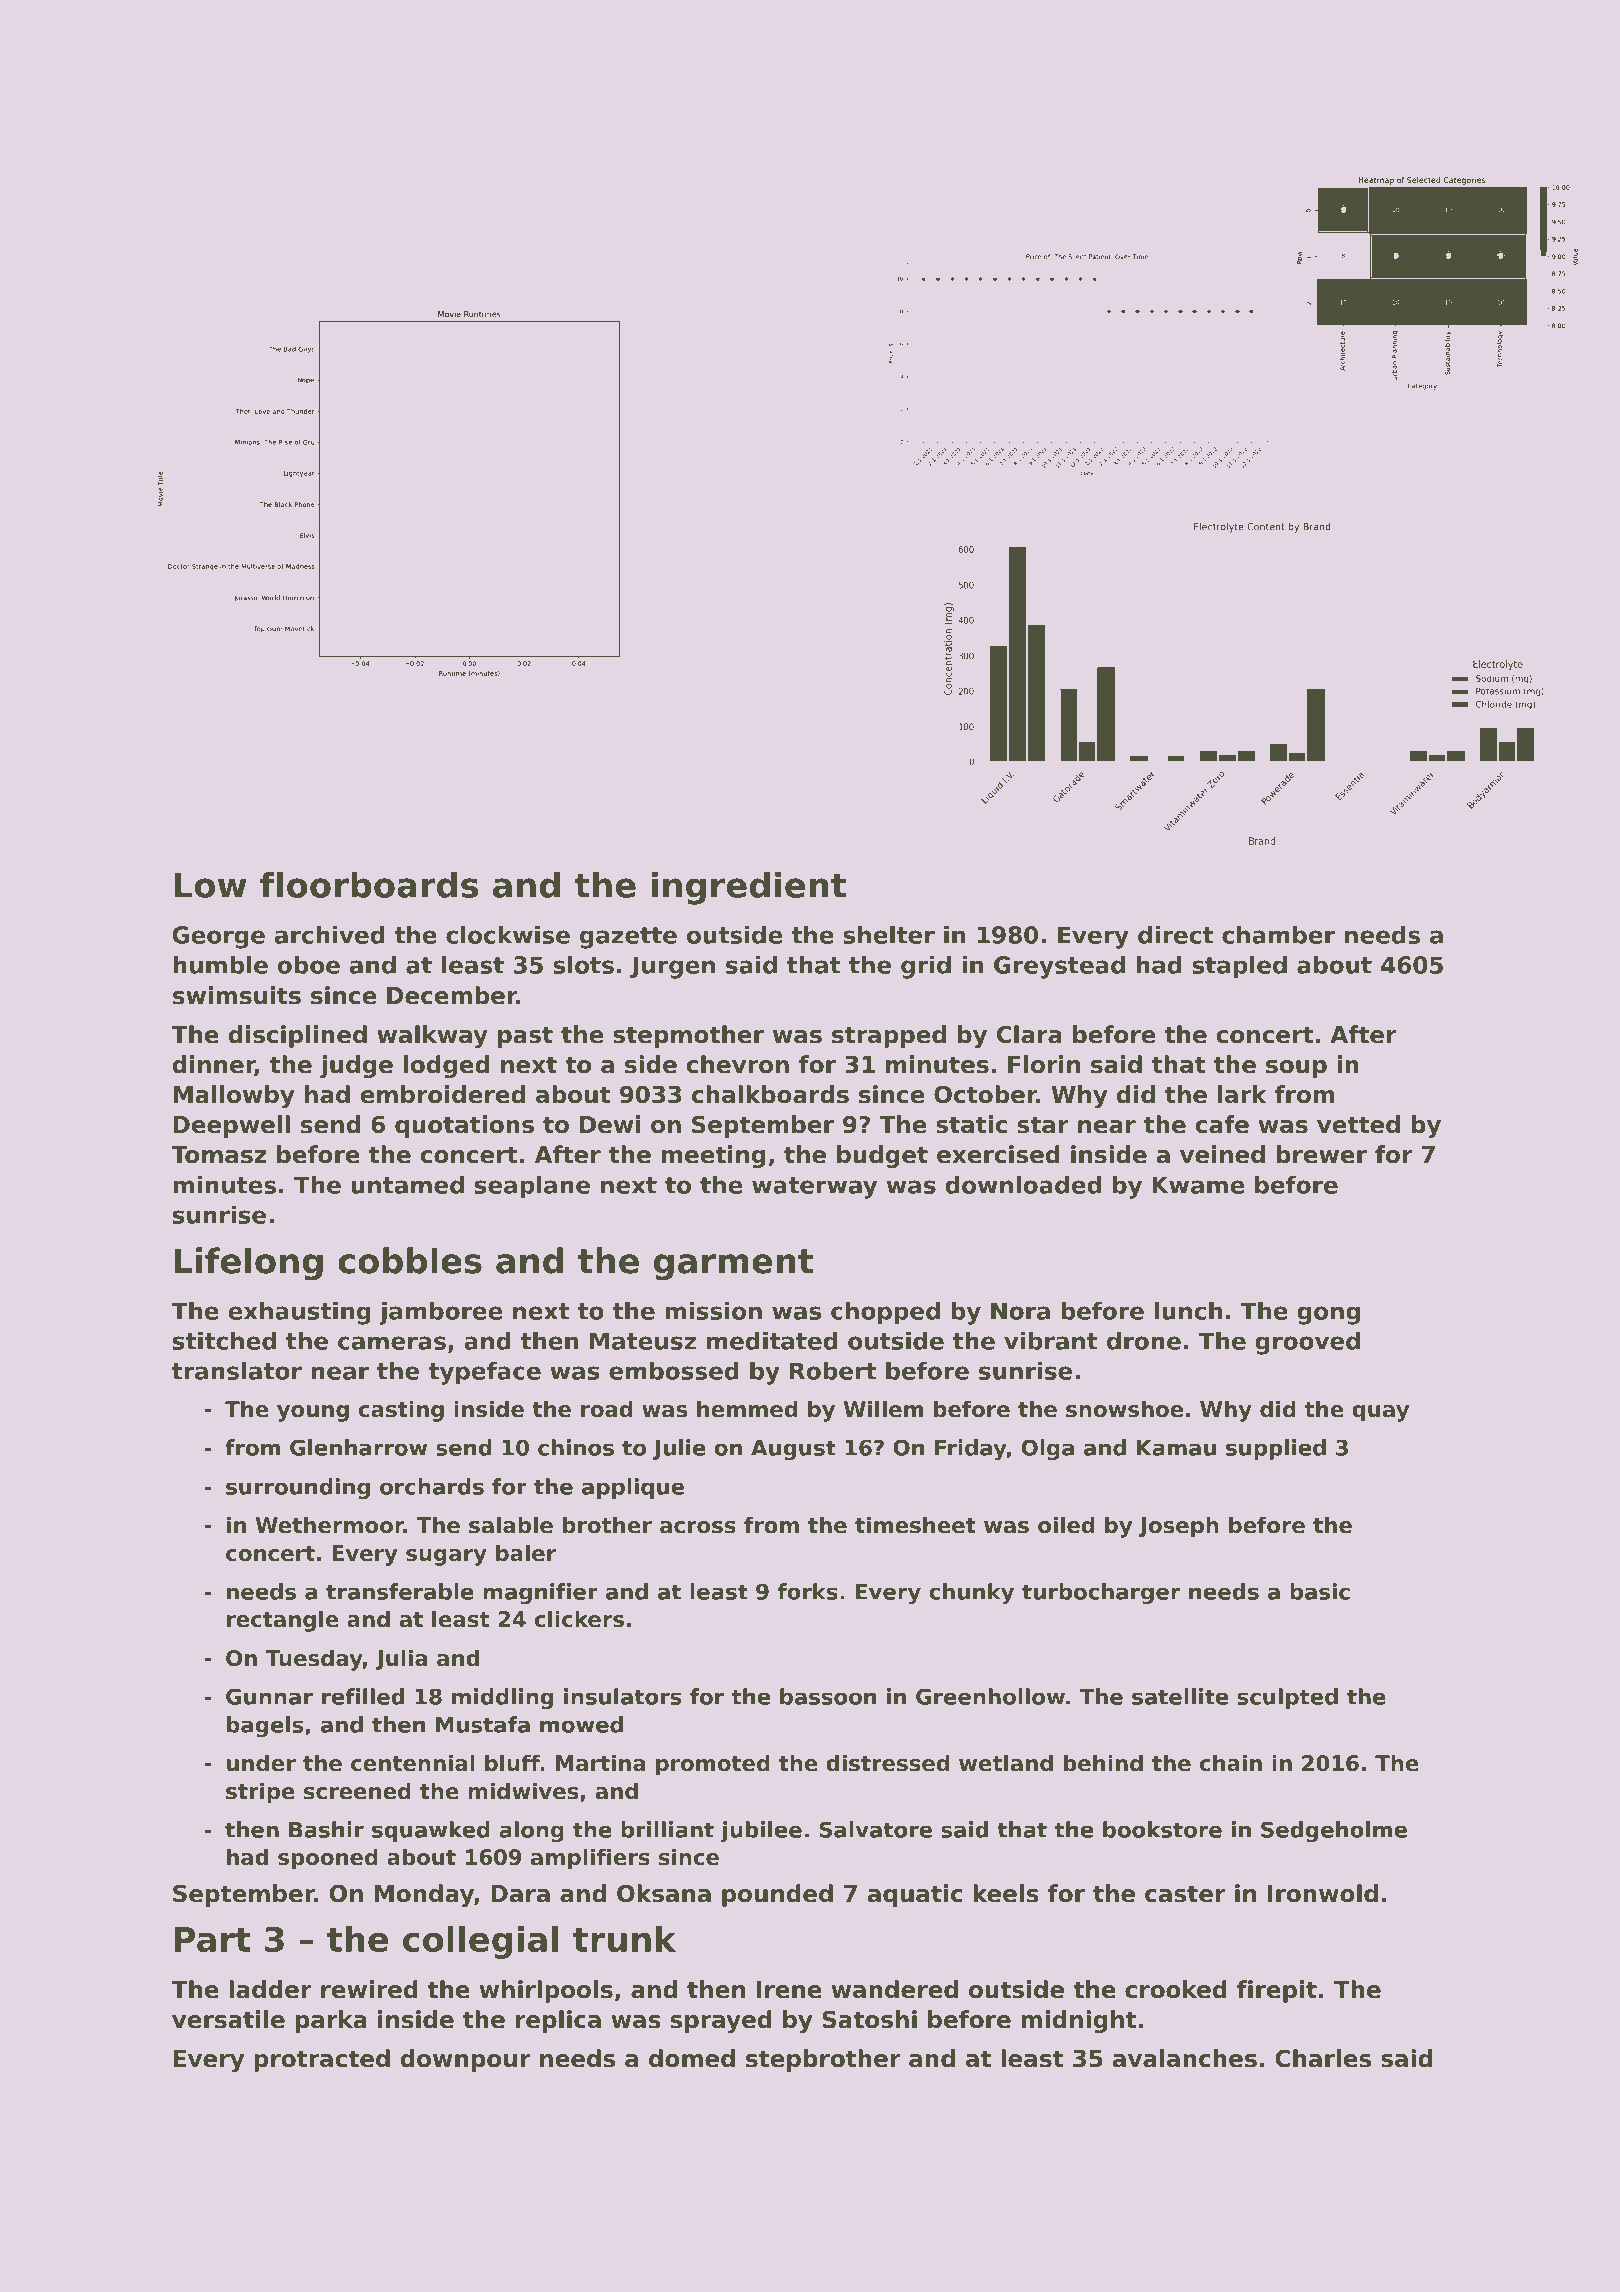 The width and height of the image is (1620, 2292). What do you see at coordinates (322, 2060) in the image?
I see `protracted` at bounding box center [322, 2060].
